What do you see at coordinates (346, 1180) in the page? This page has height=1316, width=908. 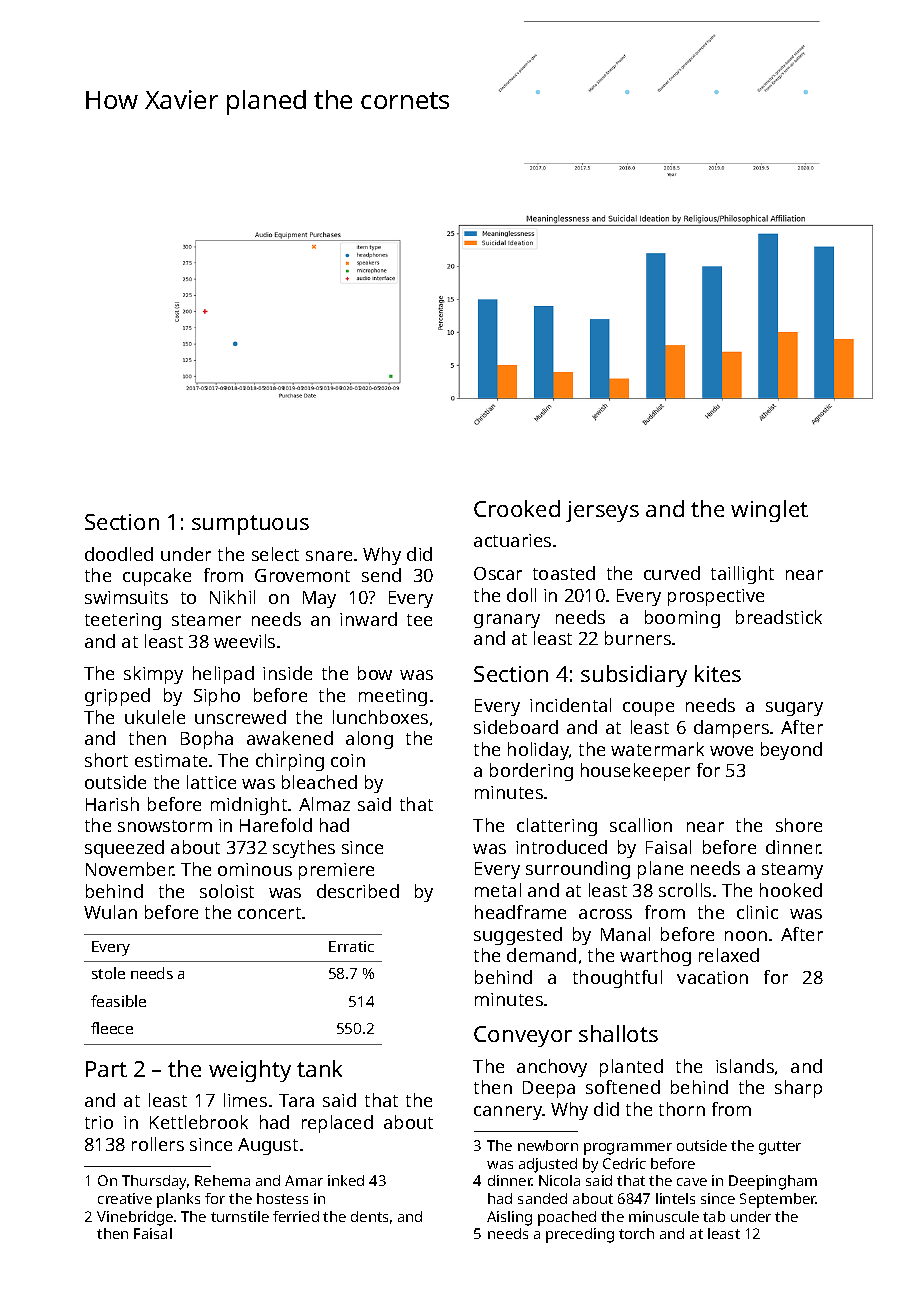 I see `inked` at bounding box center [346, 1180].
